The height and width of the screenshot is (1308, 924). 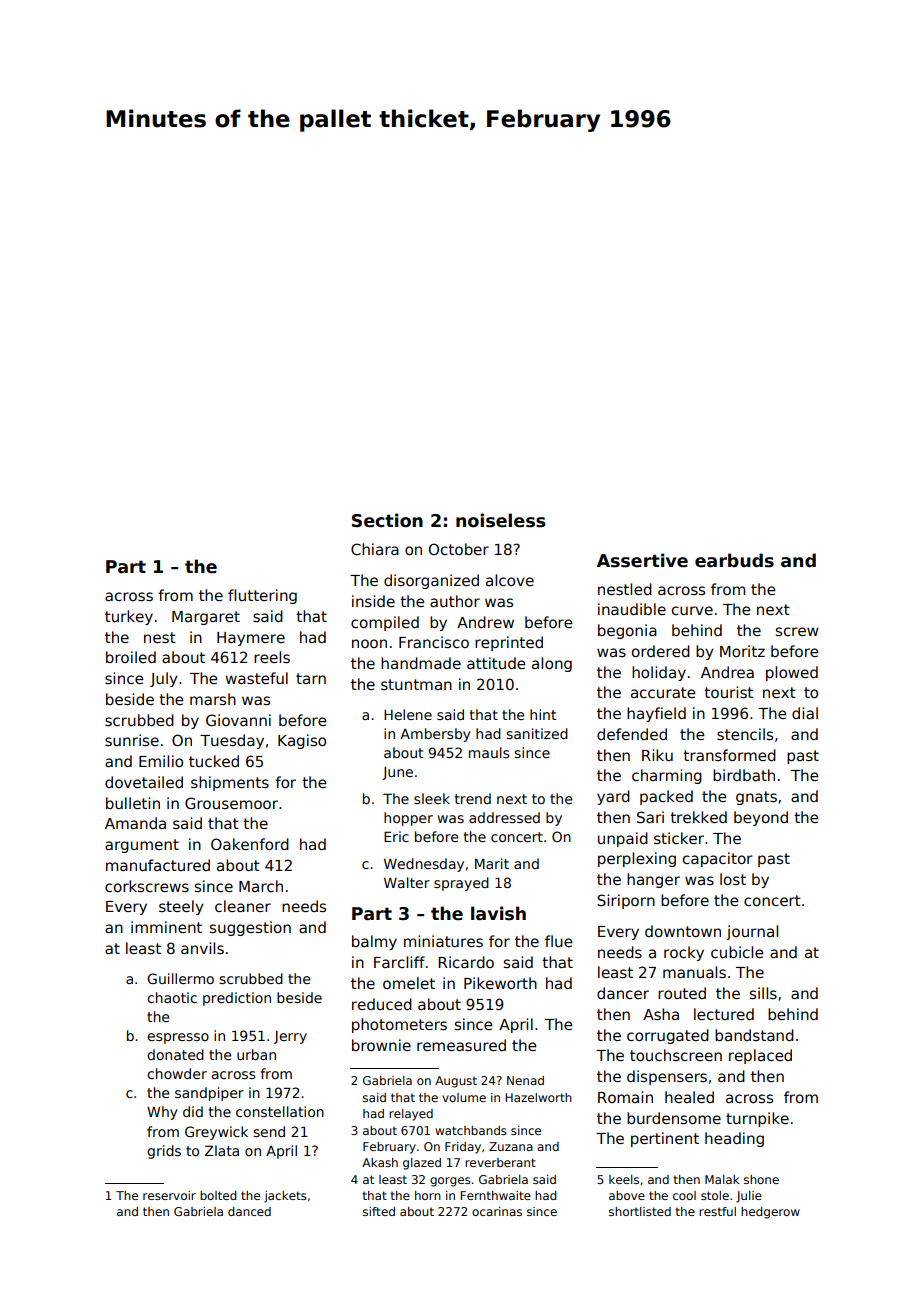 I want to click on plowed, so click(x=792, y=673).
